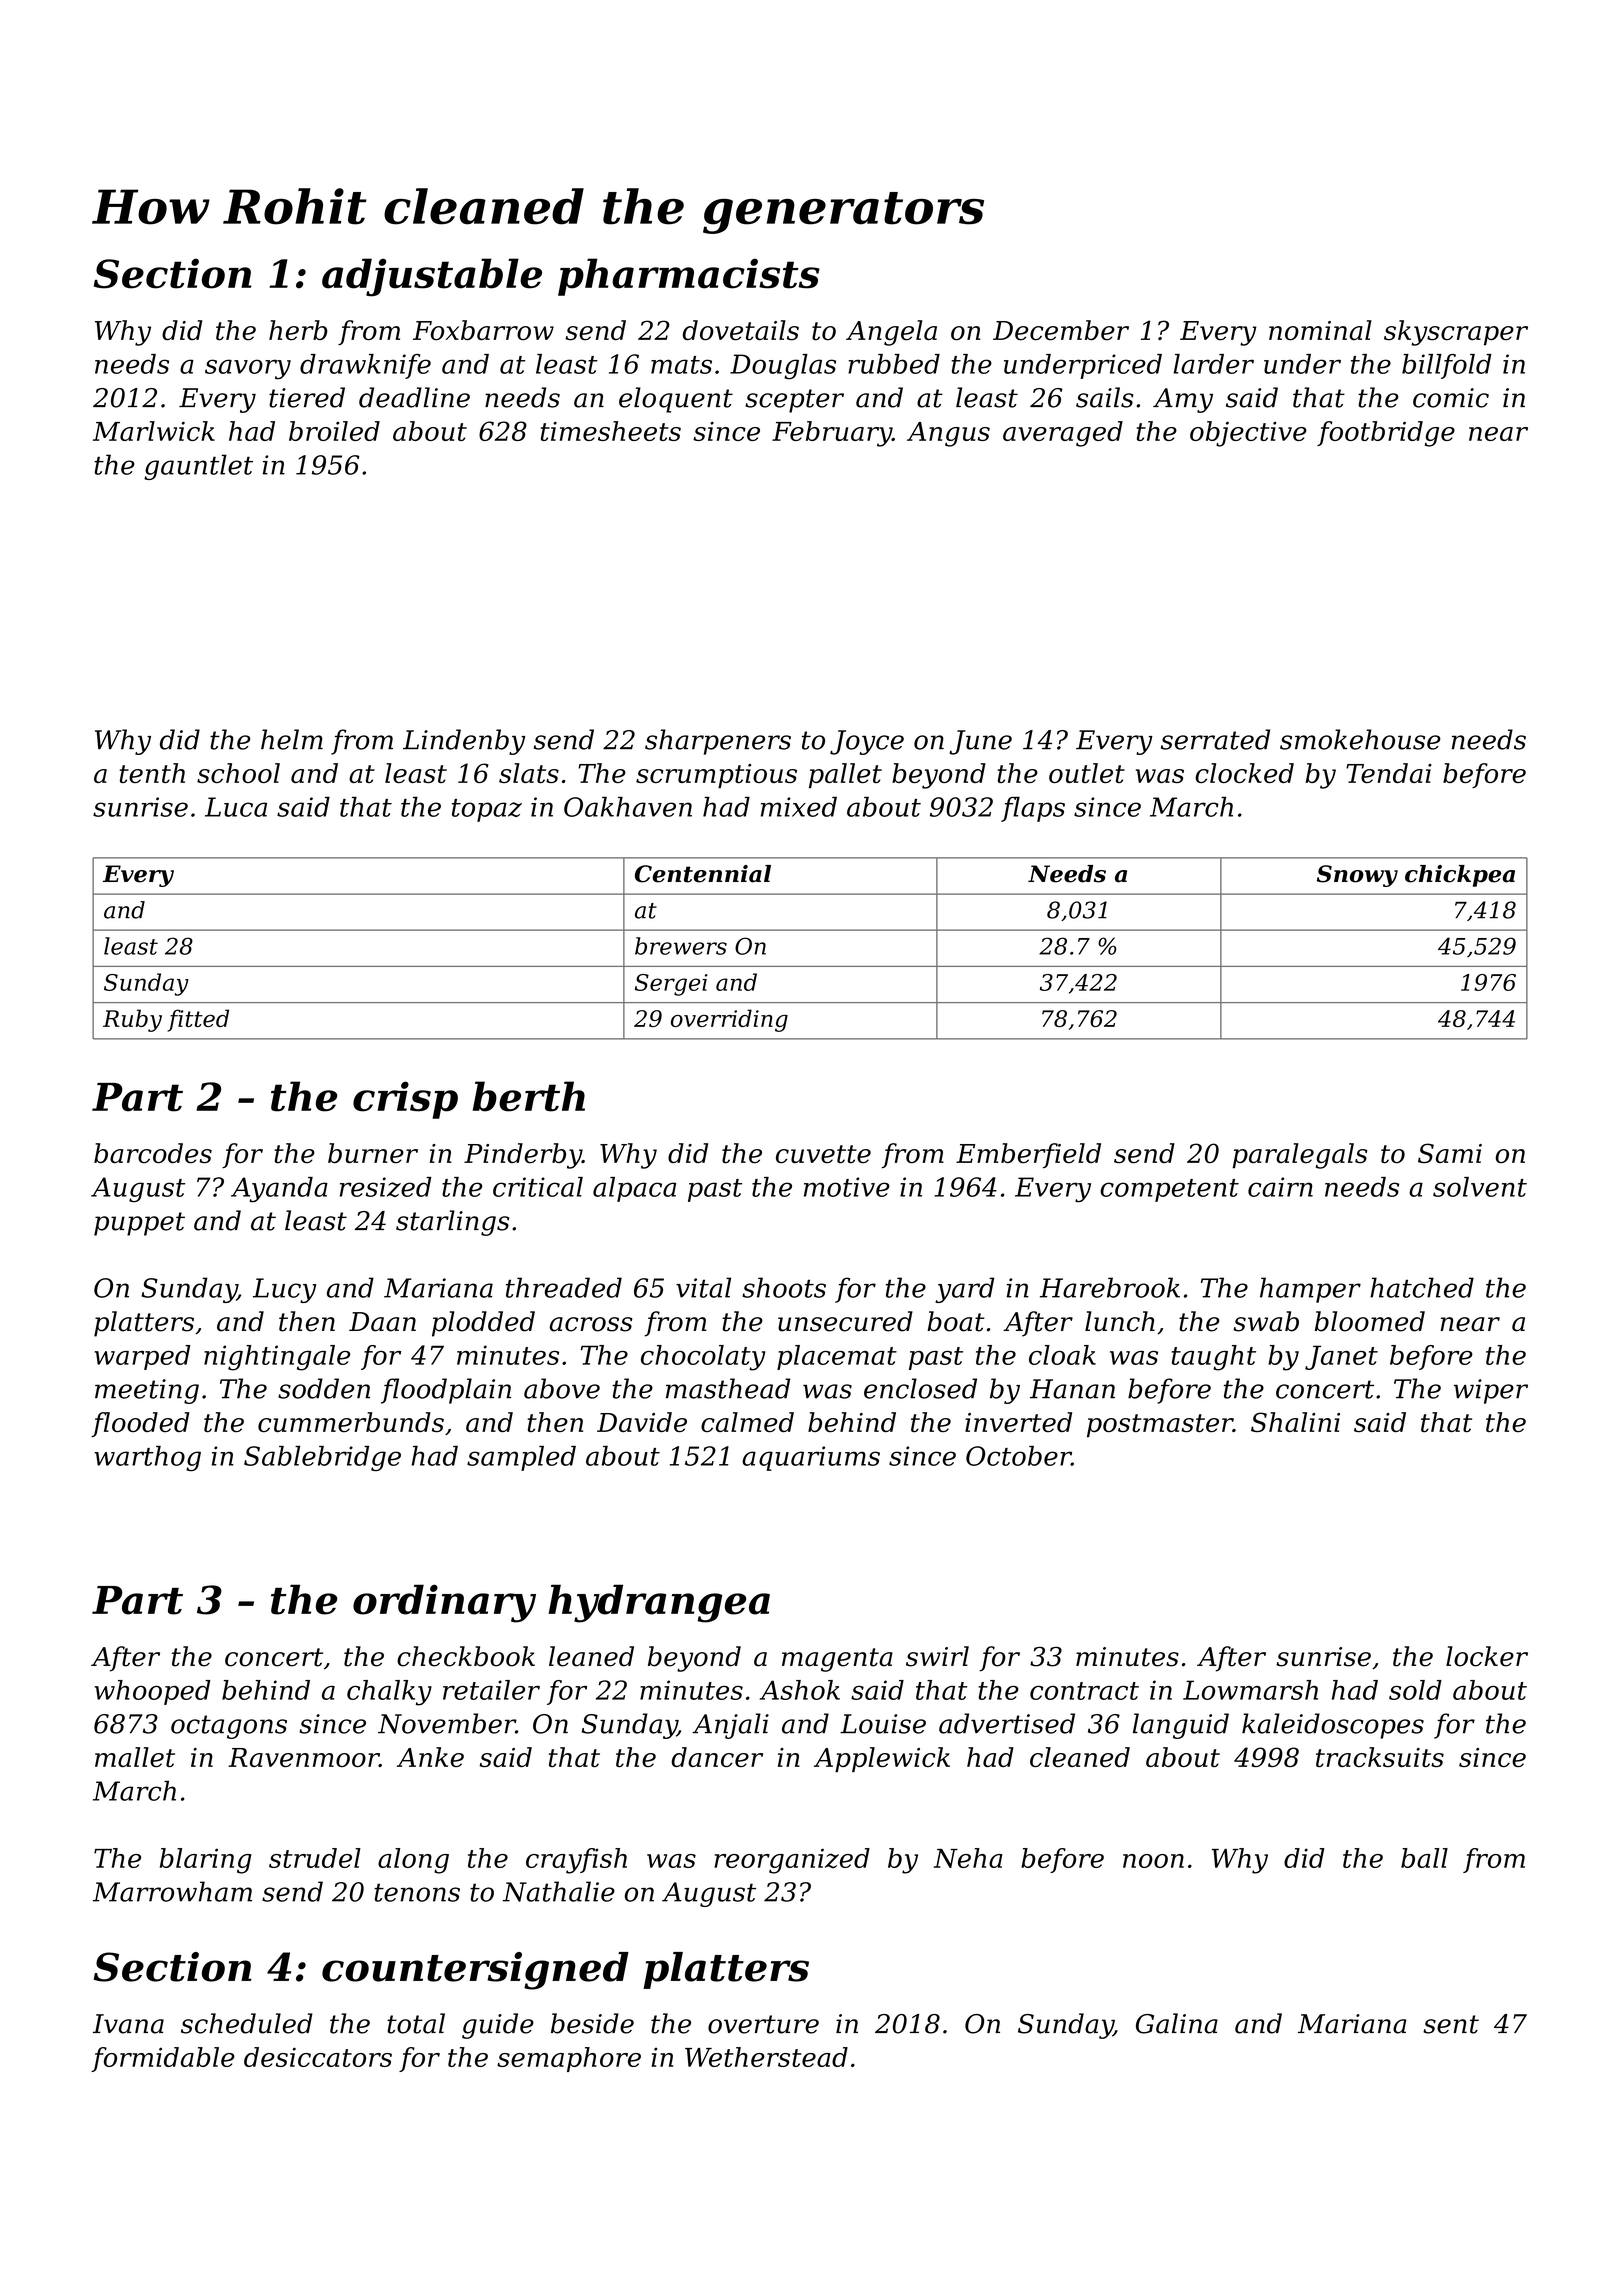 Image resolution: width=1620 pixels, height=2292 pixels. I want to click on footbridge, so click(1386, 434).
